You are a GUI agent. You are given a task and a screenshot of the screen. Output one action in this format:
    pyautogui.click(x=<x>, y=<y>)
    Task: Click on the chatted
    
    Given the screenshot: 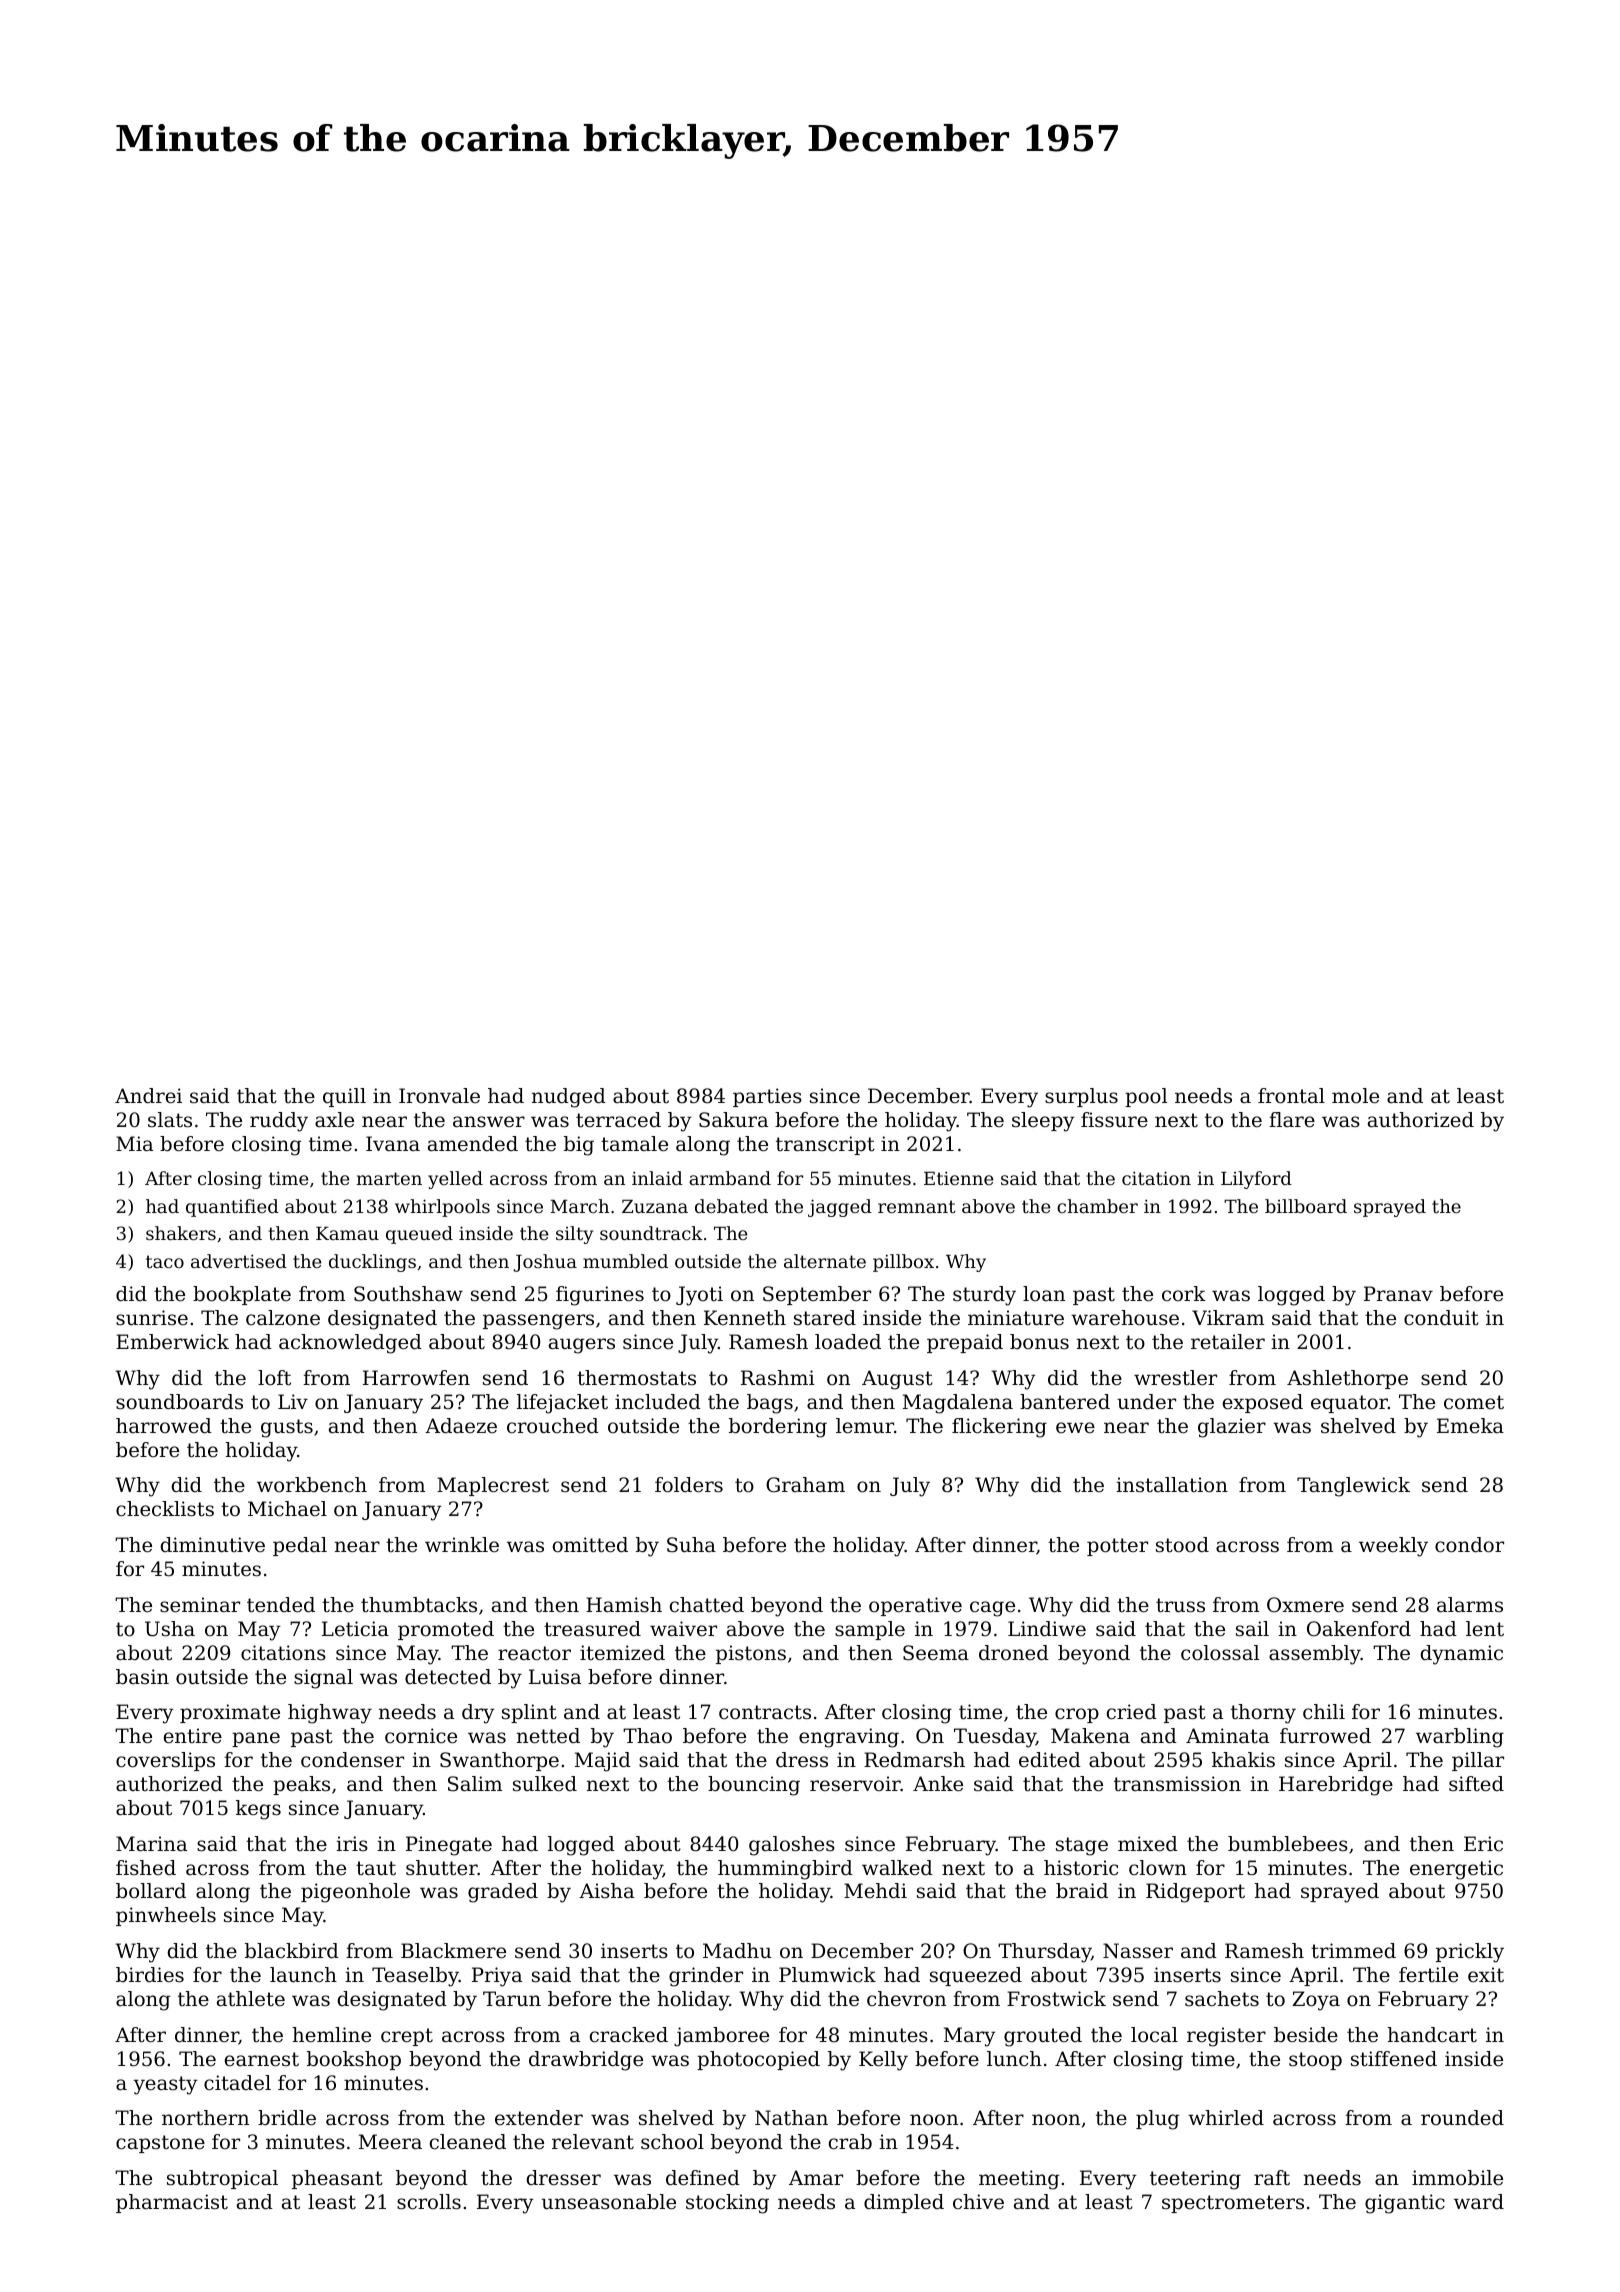 What is the action you would take?
    pyautogui.click(x=707, y=1605)
